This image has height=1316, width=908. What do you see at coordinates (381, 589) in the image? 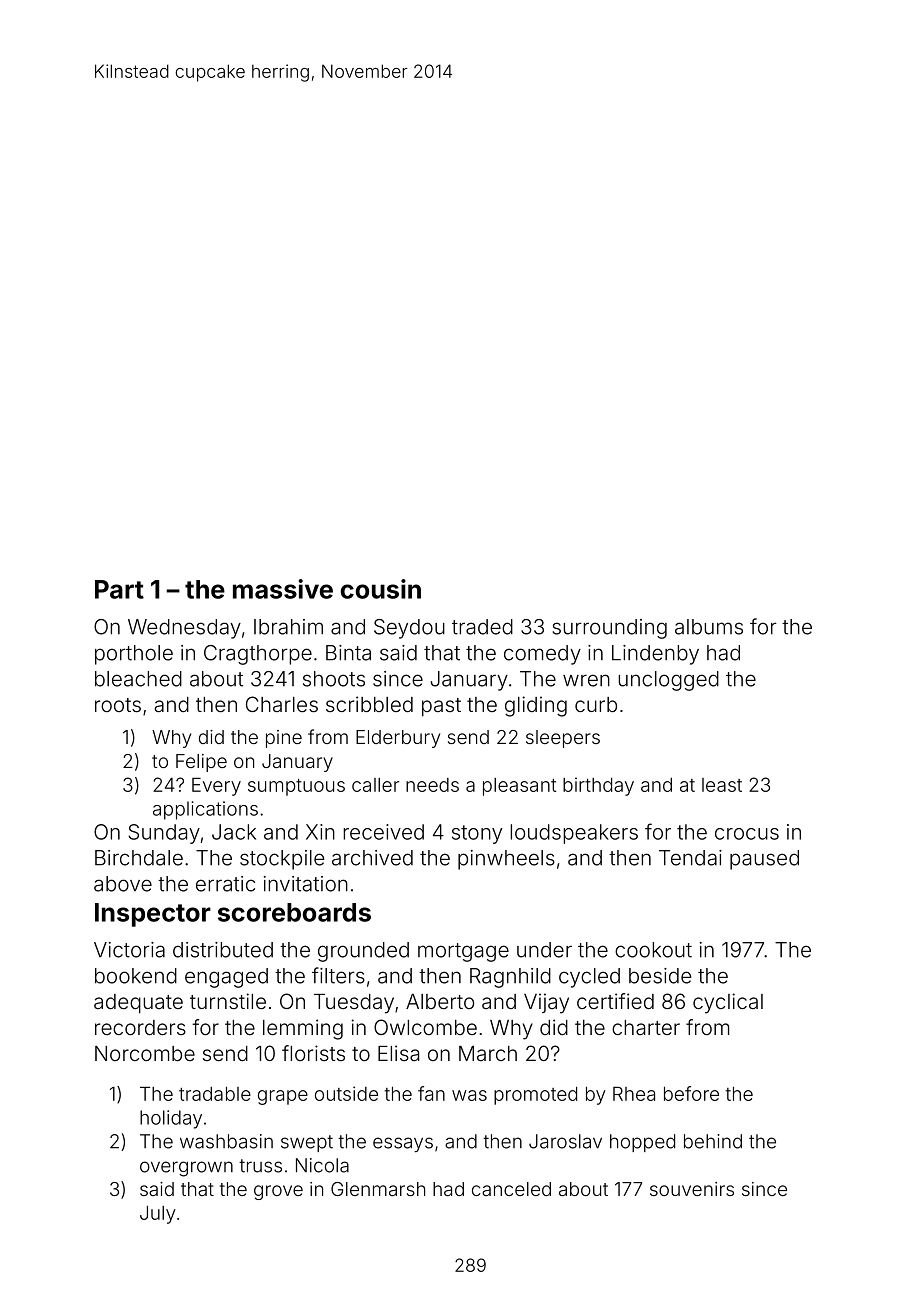
I see `cousin` at bounding box center [381, 589].
